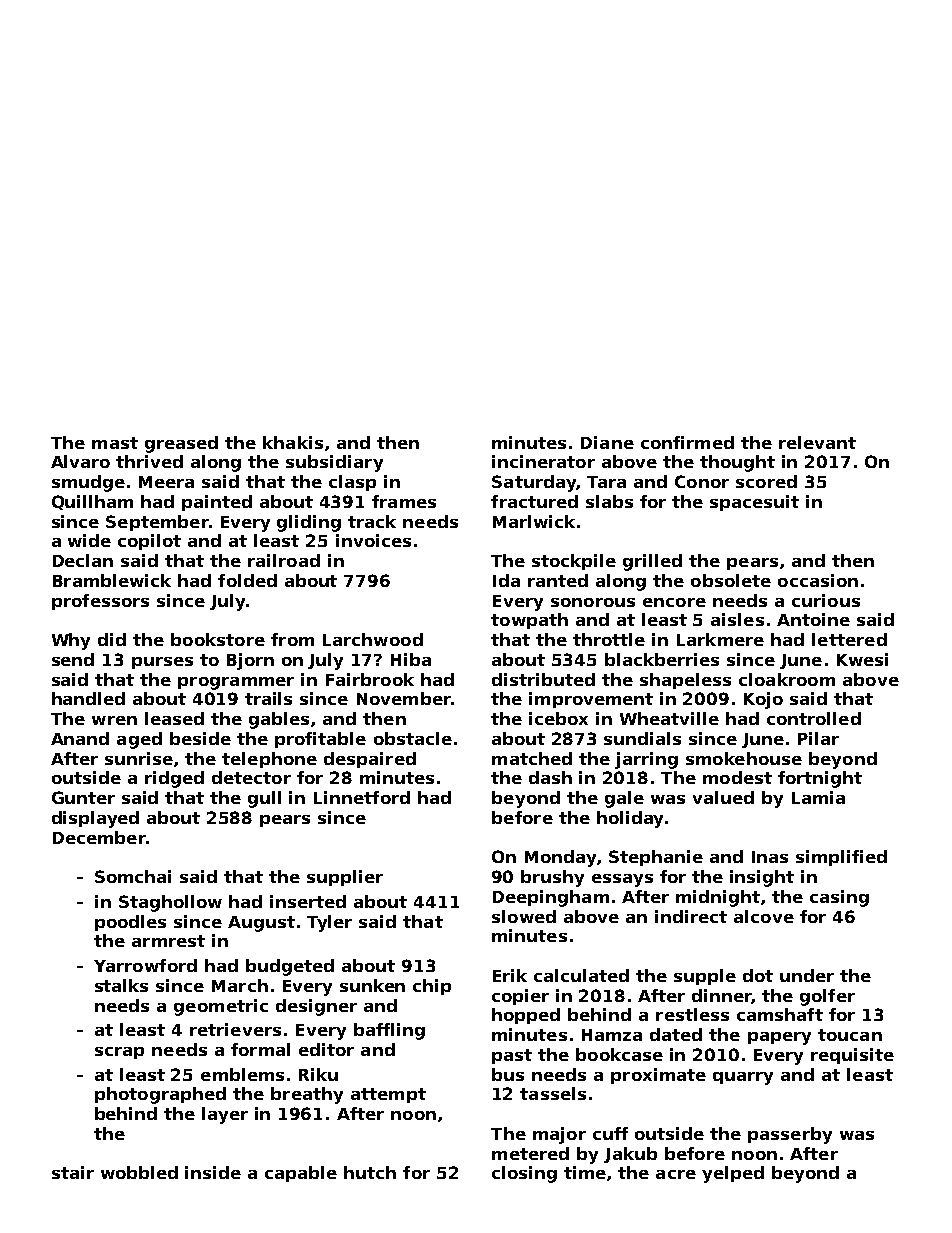 The image size is (952, 1233). What do you see at coordinates (550, 777) in the document?
I see `dash` at bounding box center [550, 777].
